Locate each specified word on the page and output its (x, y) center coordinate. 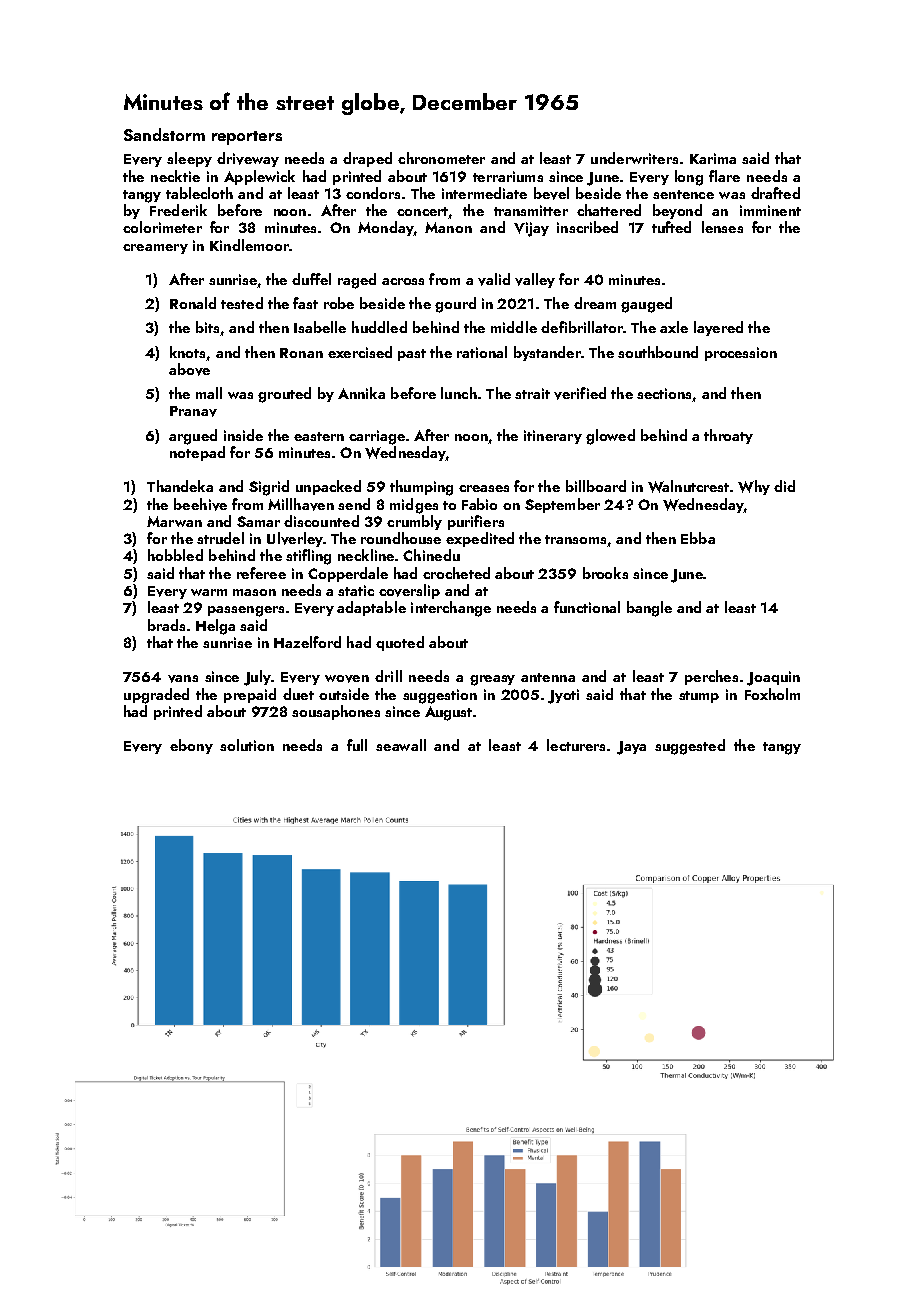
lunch (459, 393)
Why (754, 487)
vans (183, 679)
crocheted (456, 573)
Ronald (193, 303)
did (784, 486)
